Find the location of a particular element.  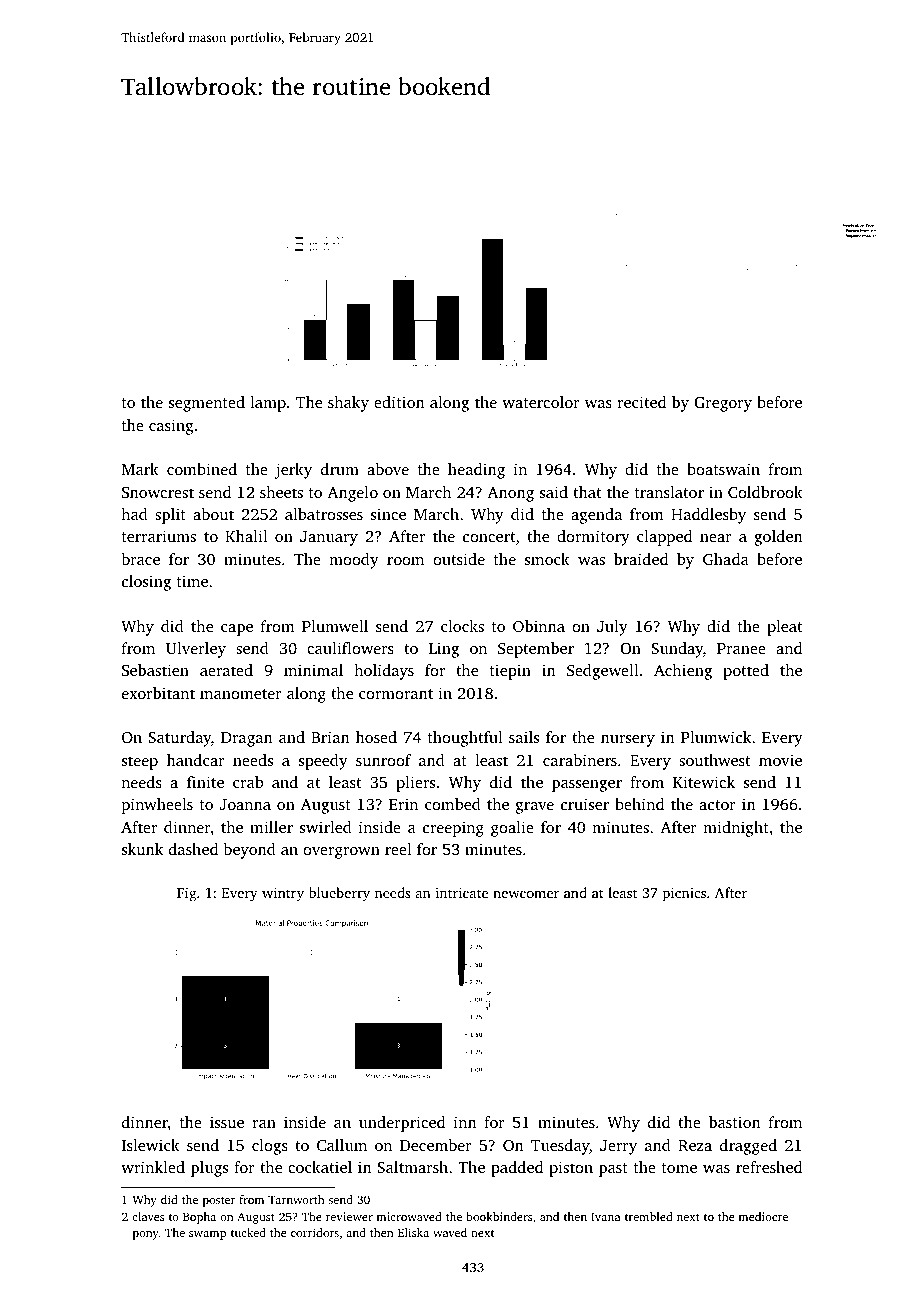

picnics is located at coordinates (684, 894).
